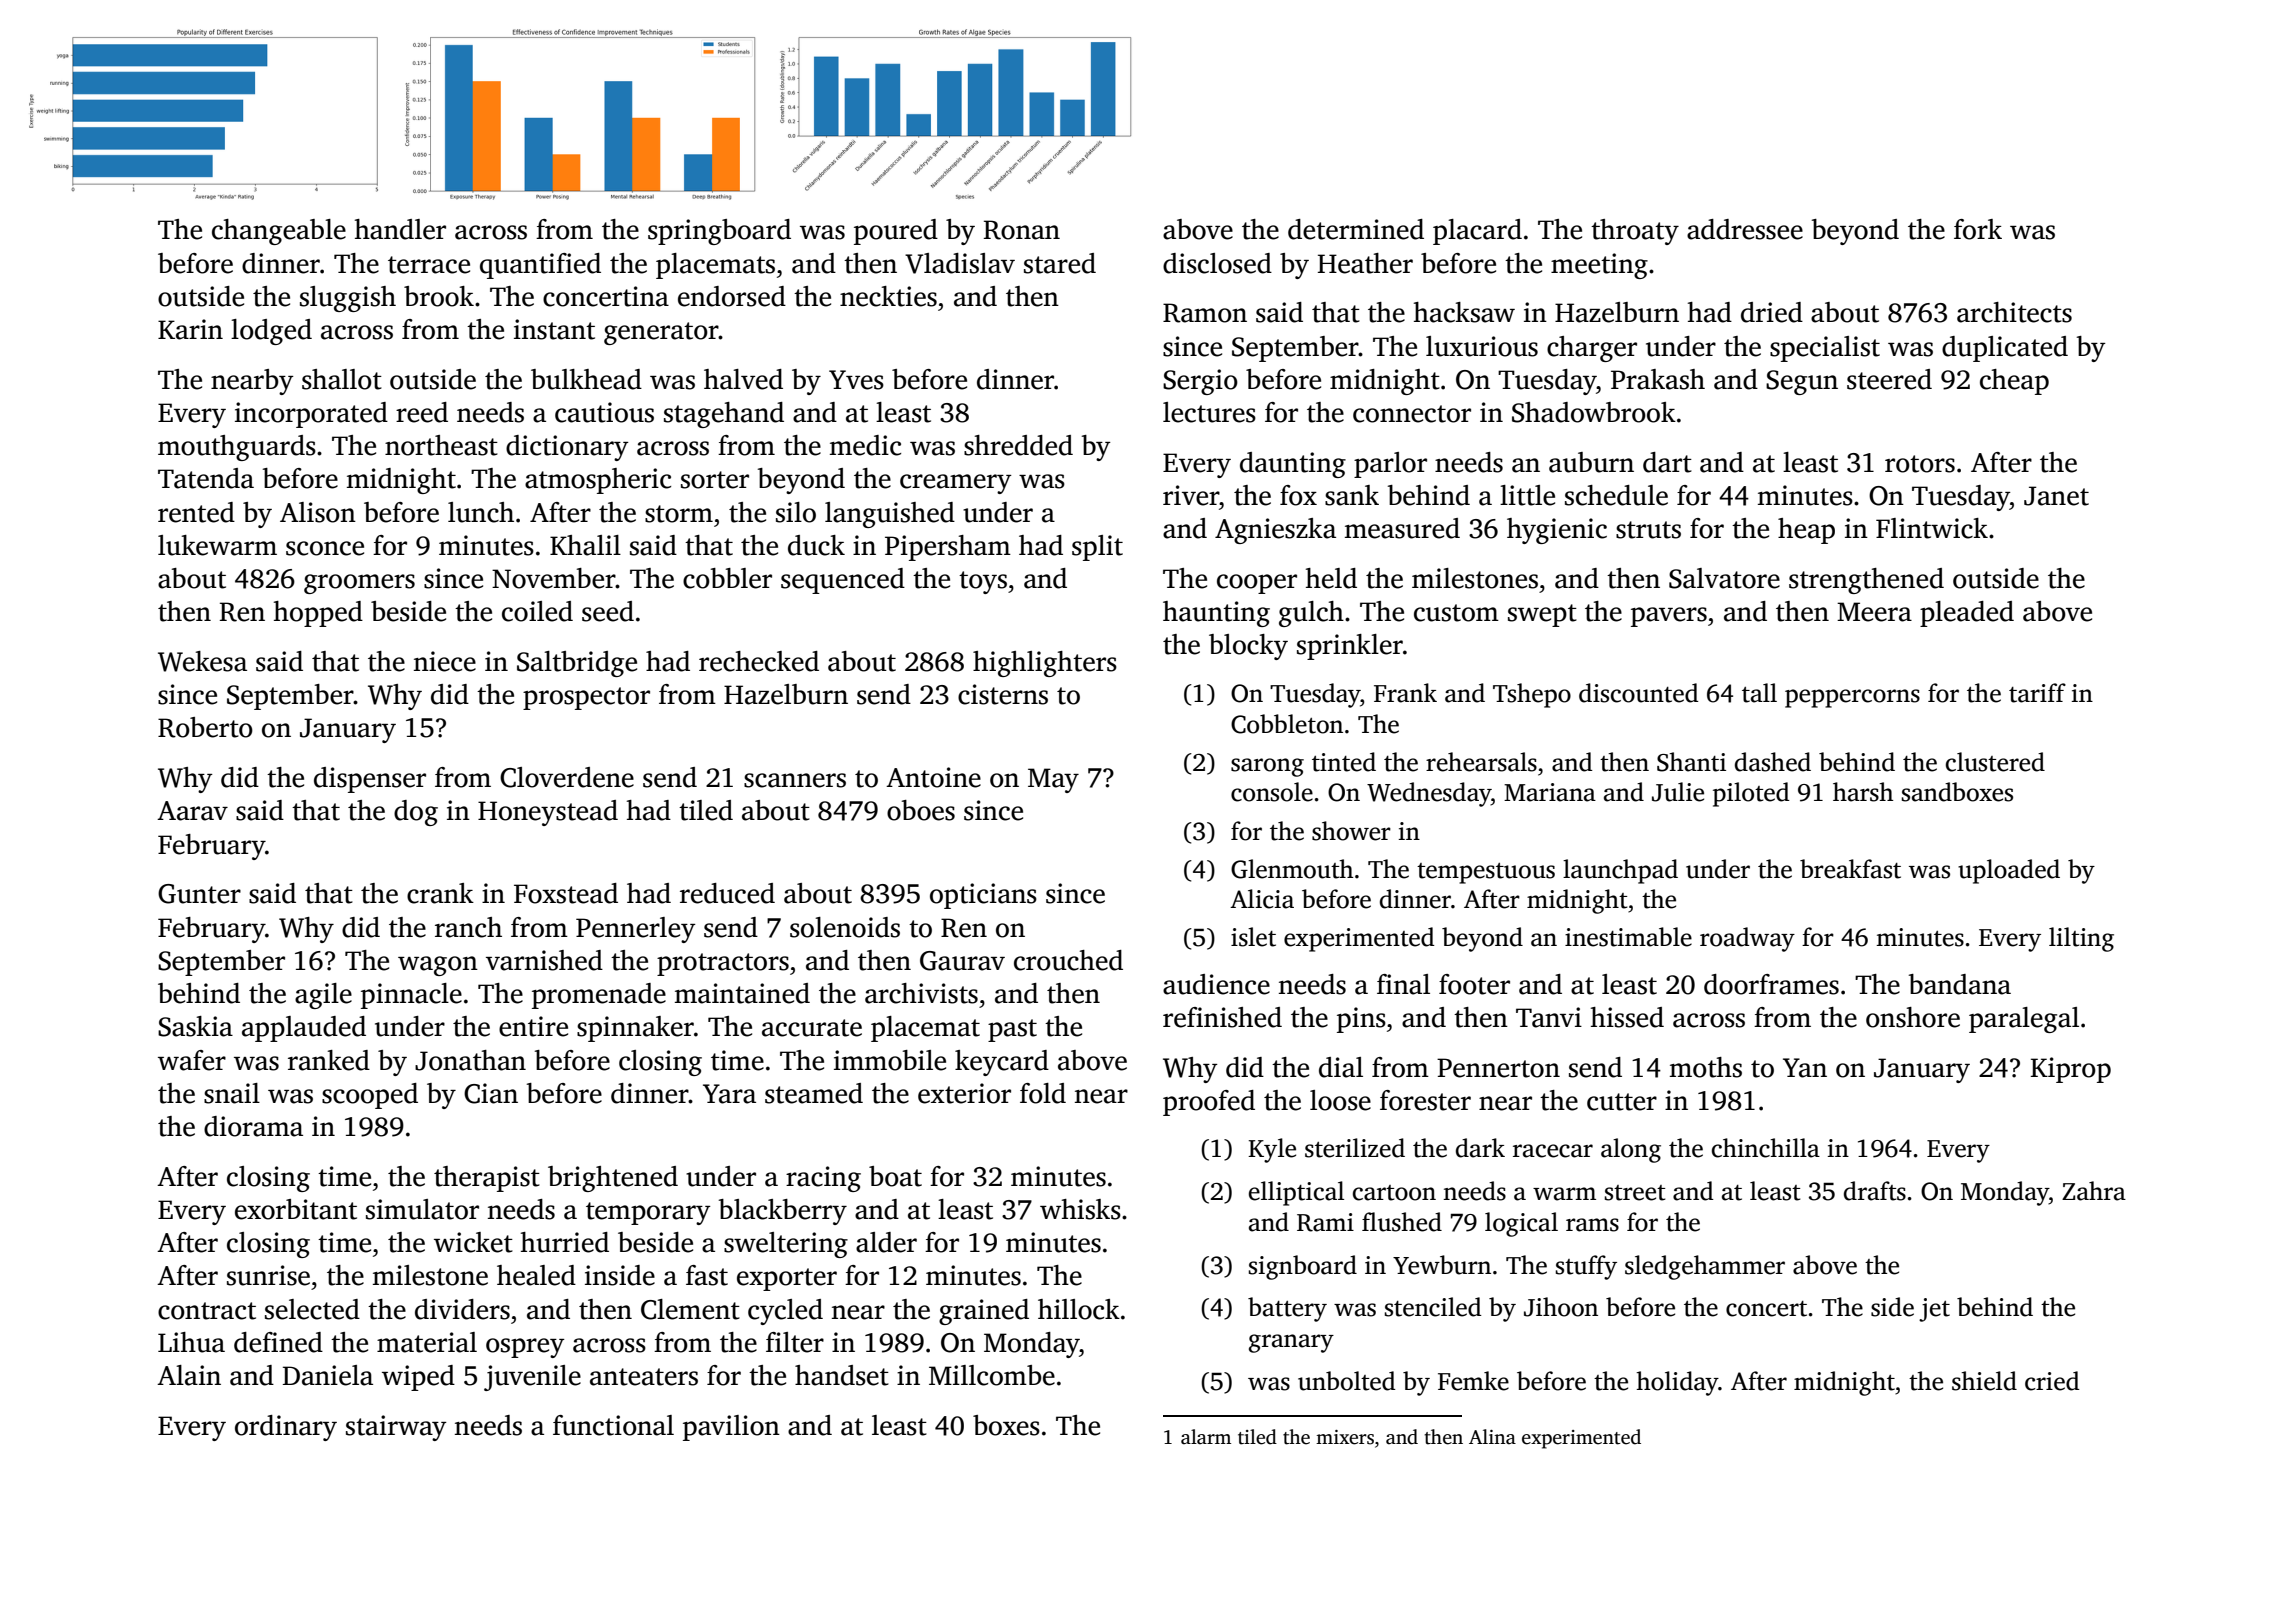 The image size is (2292, 1620). I want to click on poured, so click(896, 232).
